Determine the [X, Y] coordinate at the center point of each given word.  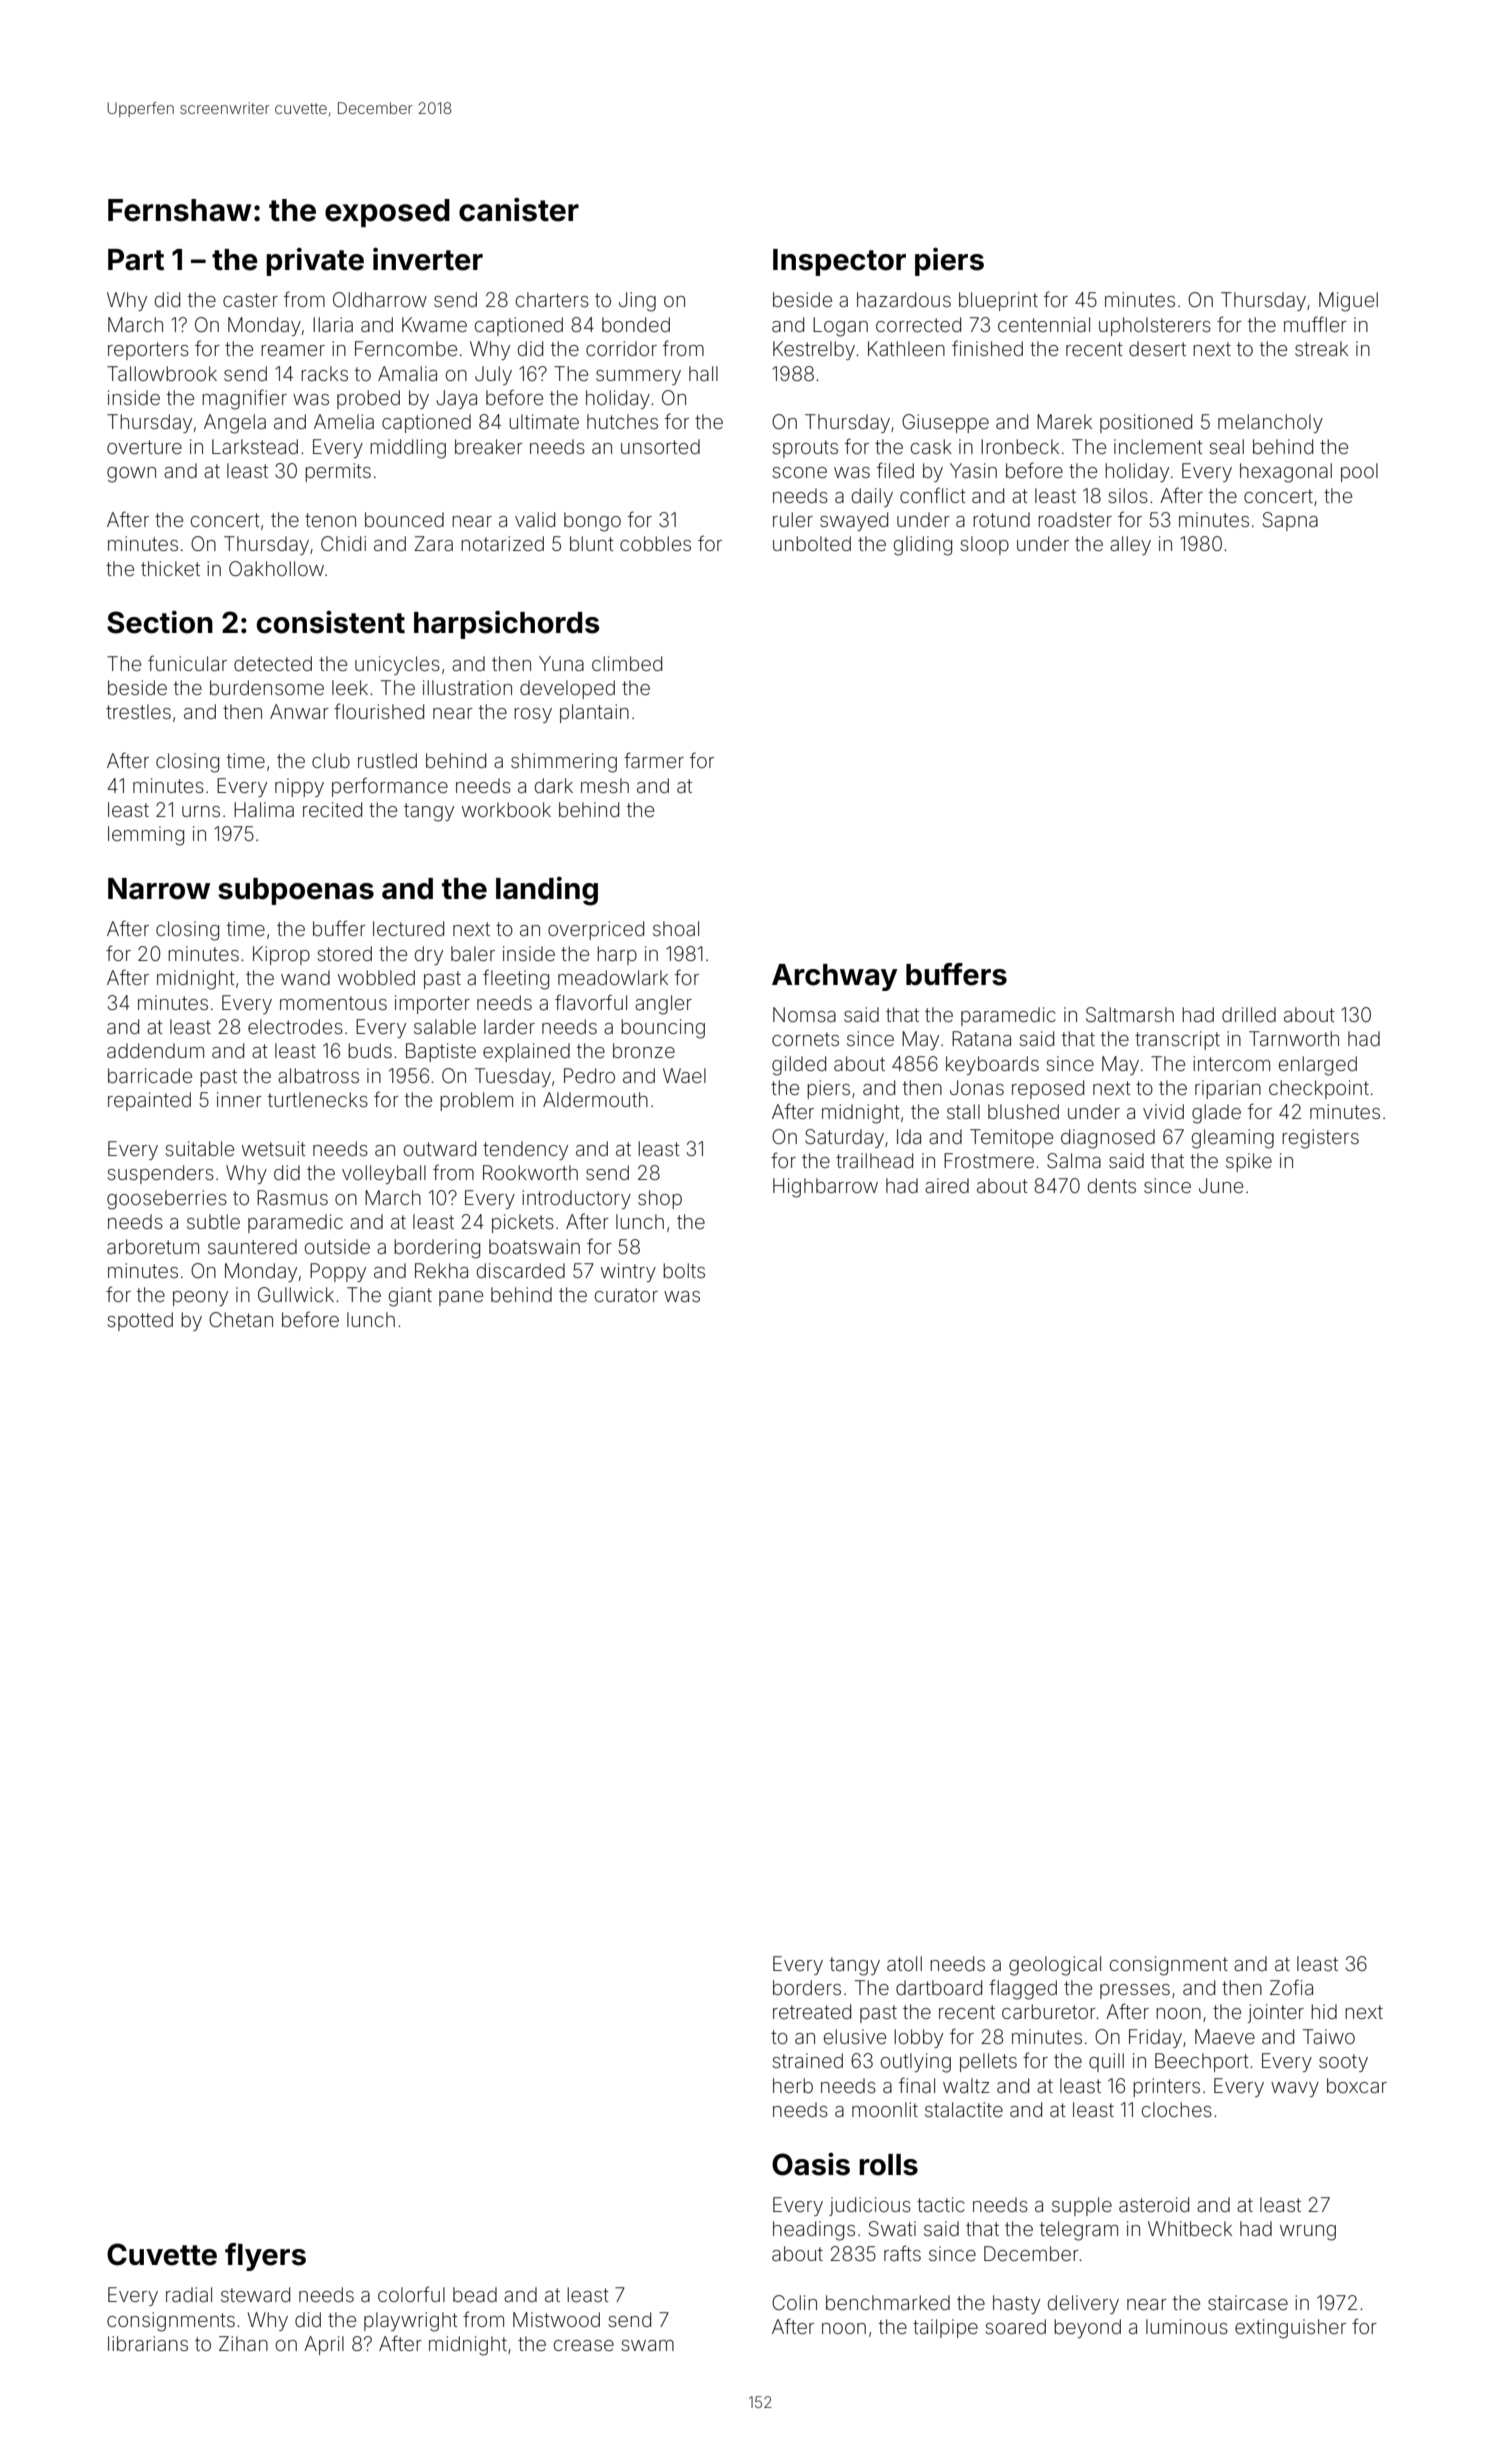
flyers [265, 2257]
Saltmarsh [1130, 1015]
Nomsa [804, 1014]
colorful [411, 2294]
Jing [637, 302]
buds [370, 1050]
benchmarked [888, 2302]
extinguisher [1290, 2329]
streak [1321, 348]
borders [807, 1987]
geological [1055, 1966]
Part [136, 260]
